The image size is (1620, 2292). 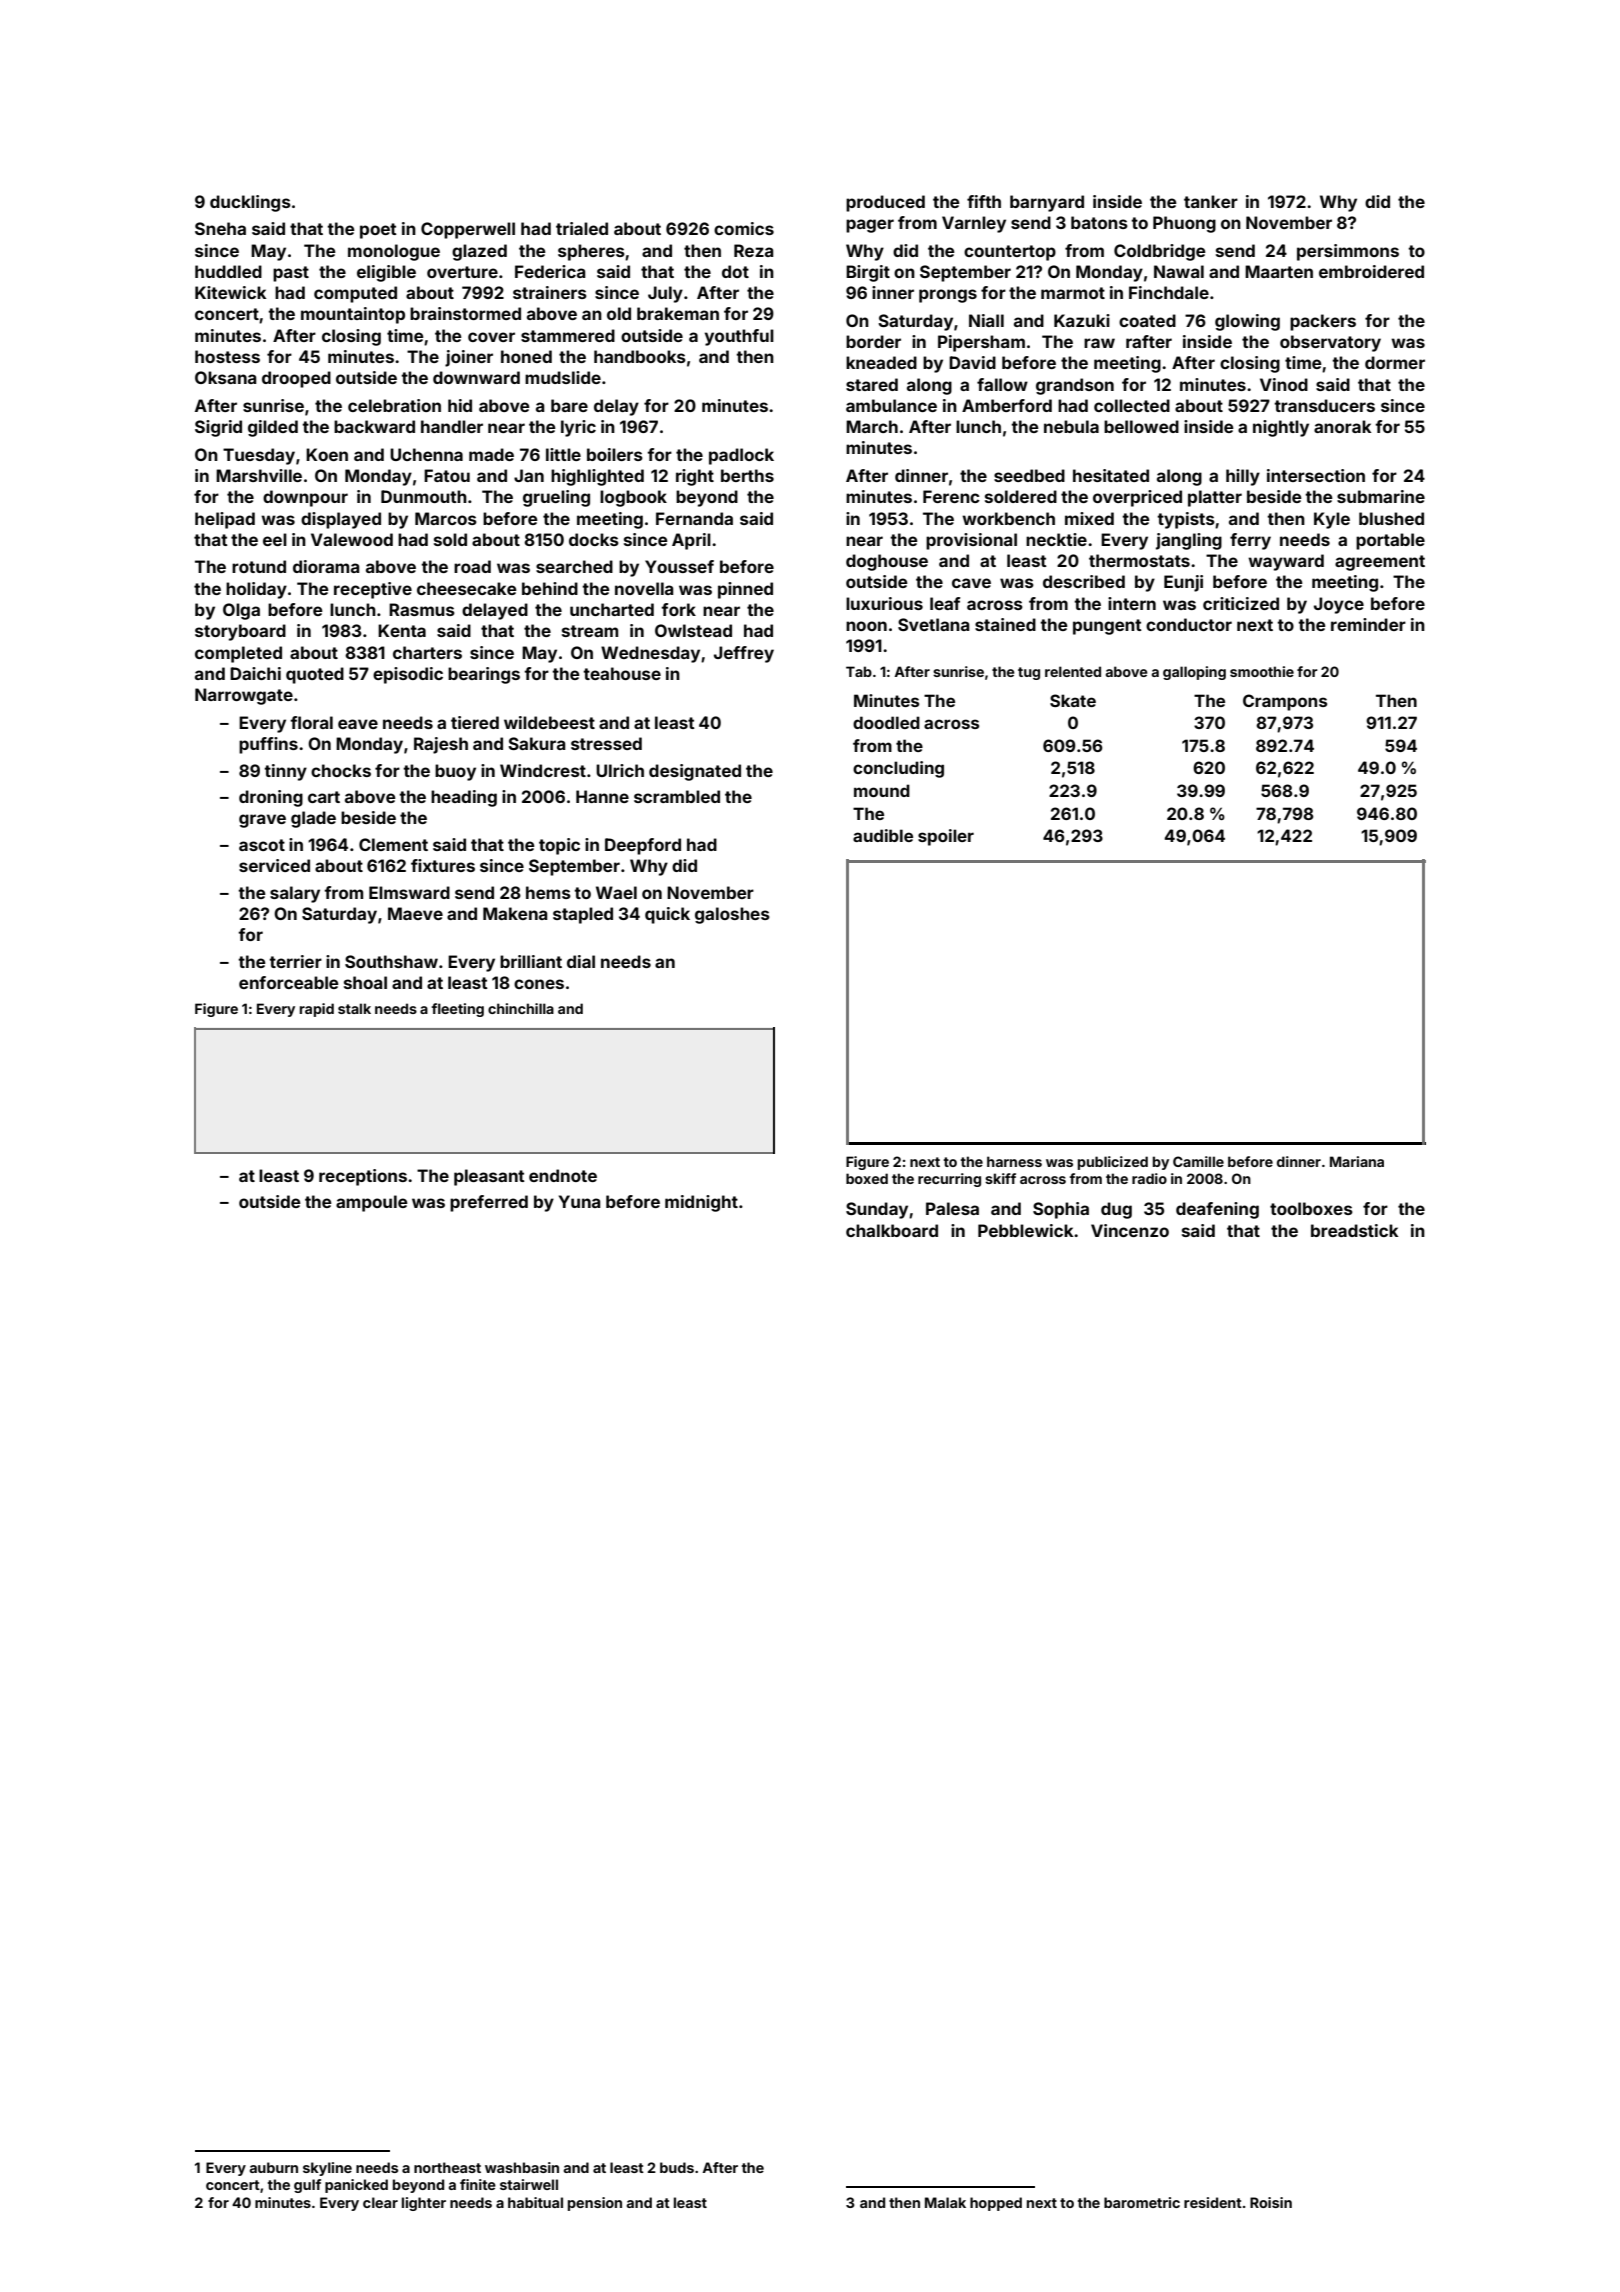 I want to click on buds, so click(x=677, y=2167).
